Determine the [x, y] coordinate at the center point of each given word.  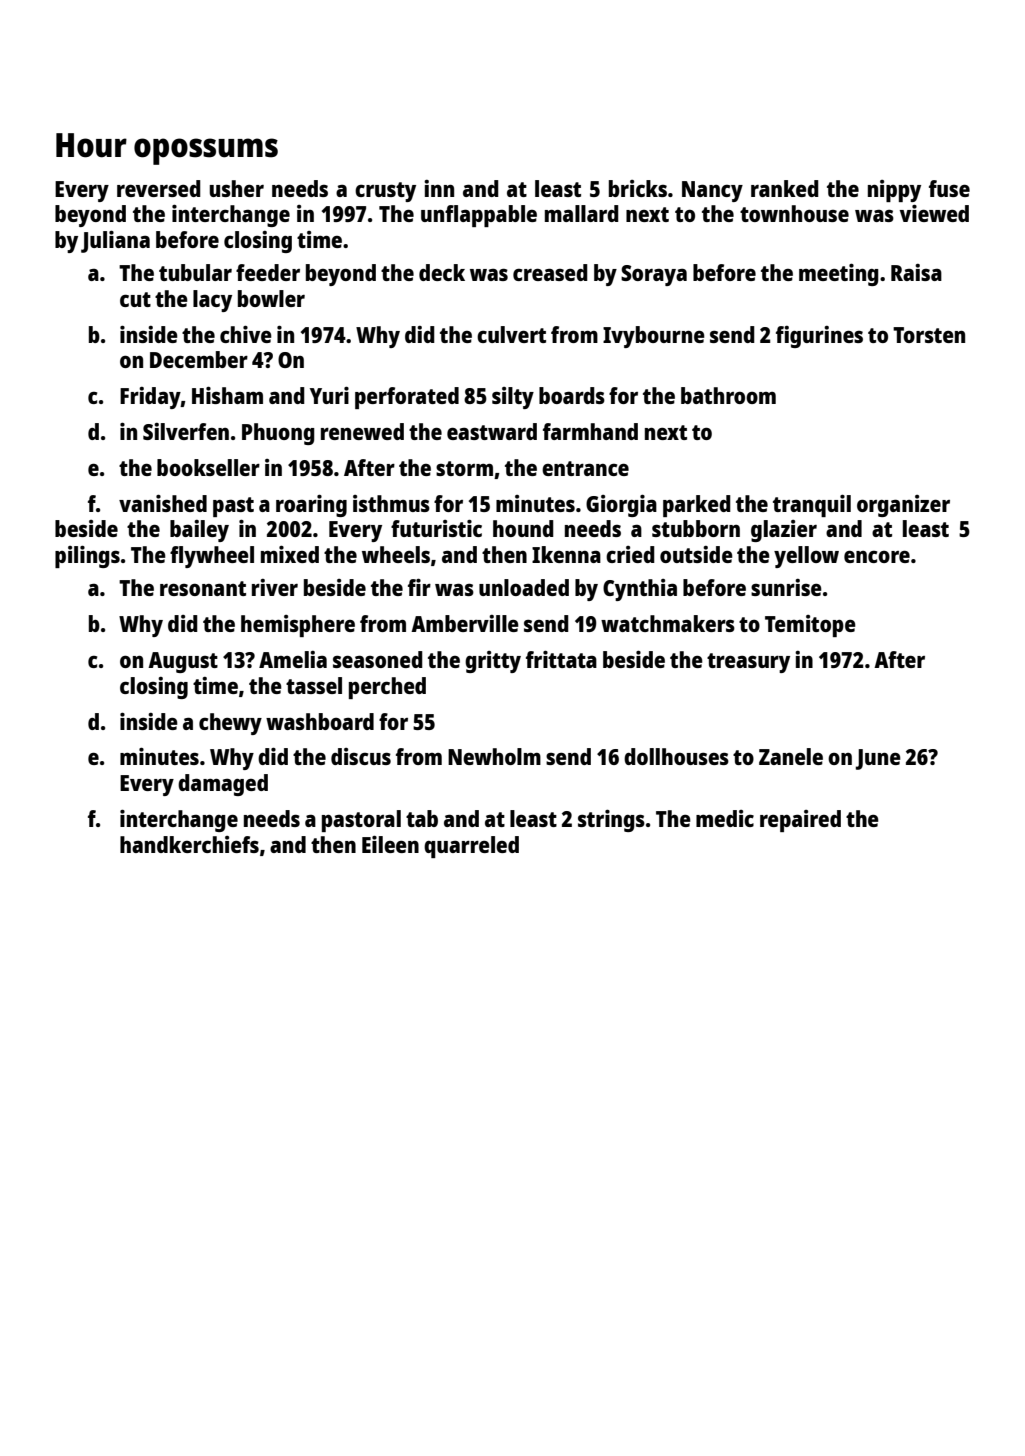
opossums [206, 151]
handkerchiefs [189, 844]
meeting [839, 275]
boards [572, 395]
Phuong [278, 434]
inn [439, 188]
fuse [949, 188]
